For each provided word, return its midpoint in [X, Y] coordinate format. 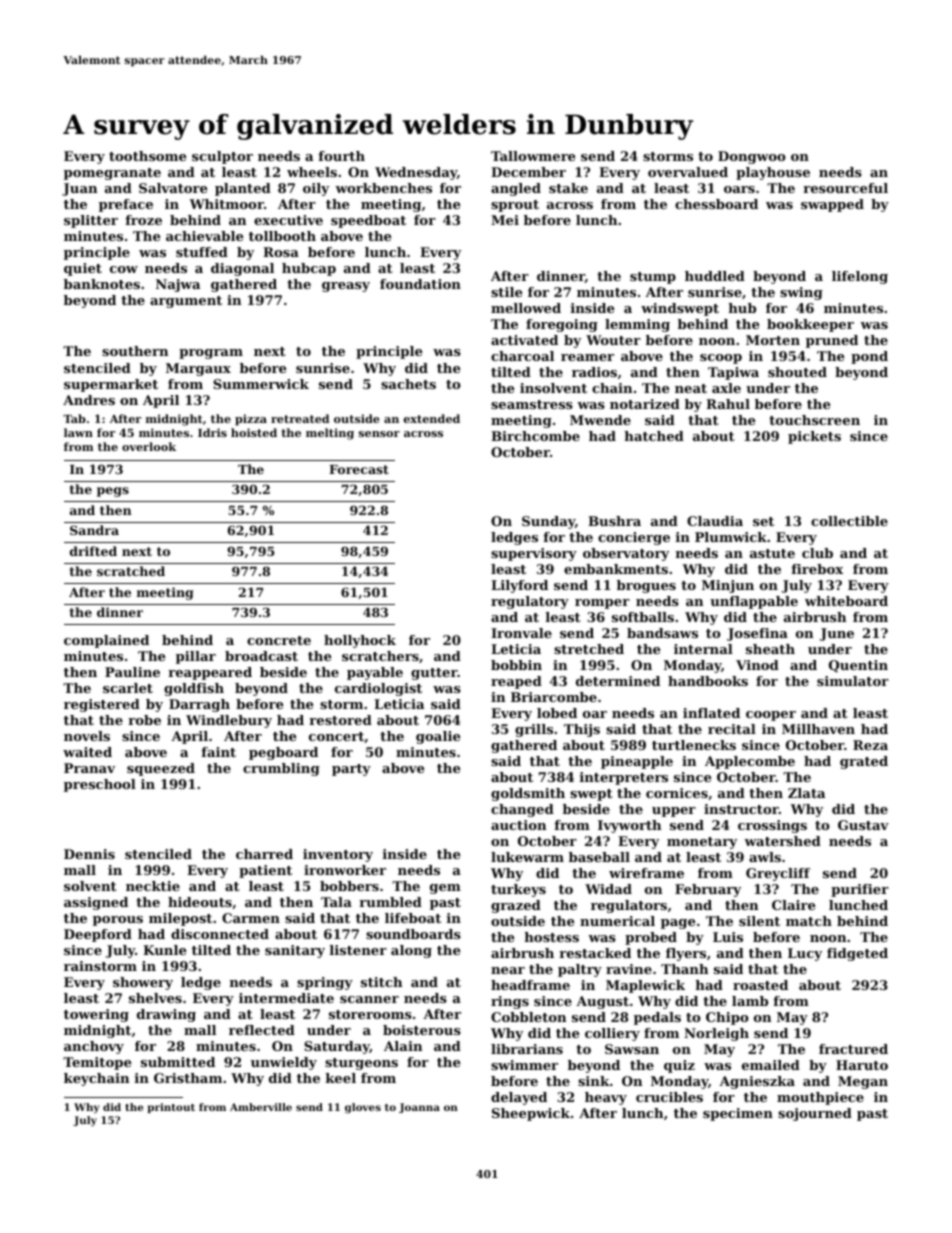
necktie [153, 886]
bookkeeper [810, 325]
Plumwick [731, 537]
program [211, 354]
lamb [750, 1001]
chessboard [716, 204]
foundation [420, 284]
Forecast [359, 469]
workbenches [383, 188]
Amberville [261, 1107]
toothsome [147, 156]
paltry [580, 970]
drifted [93, 551]
